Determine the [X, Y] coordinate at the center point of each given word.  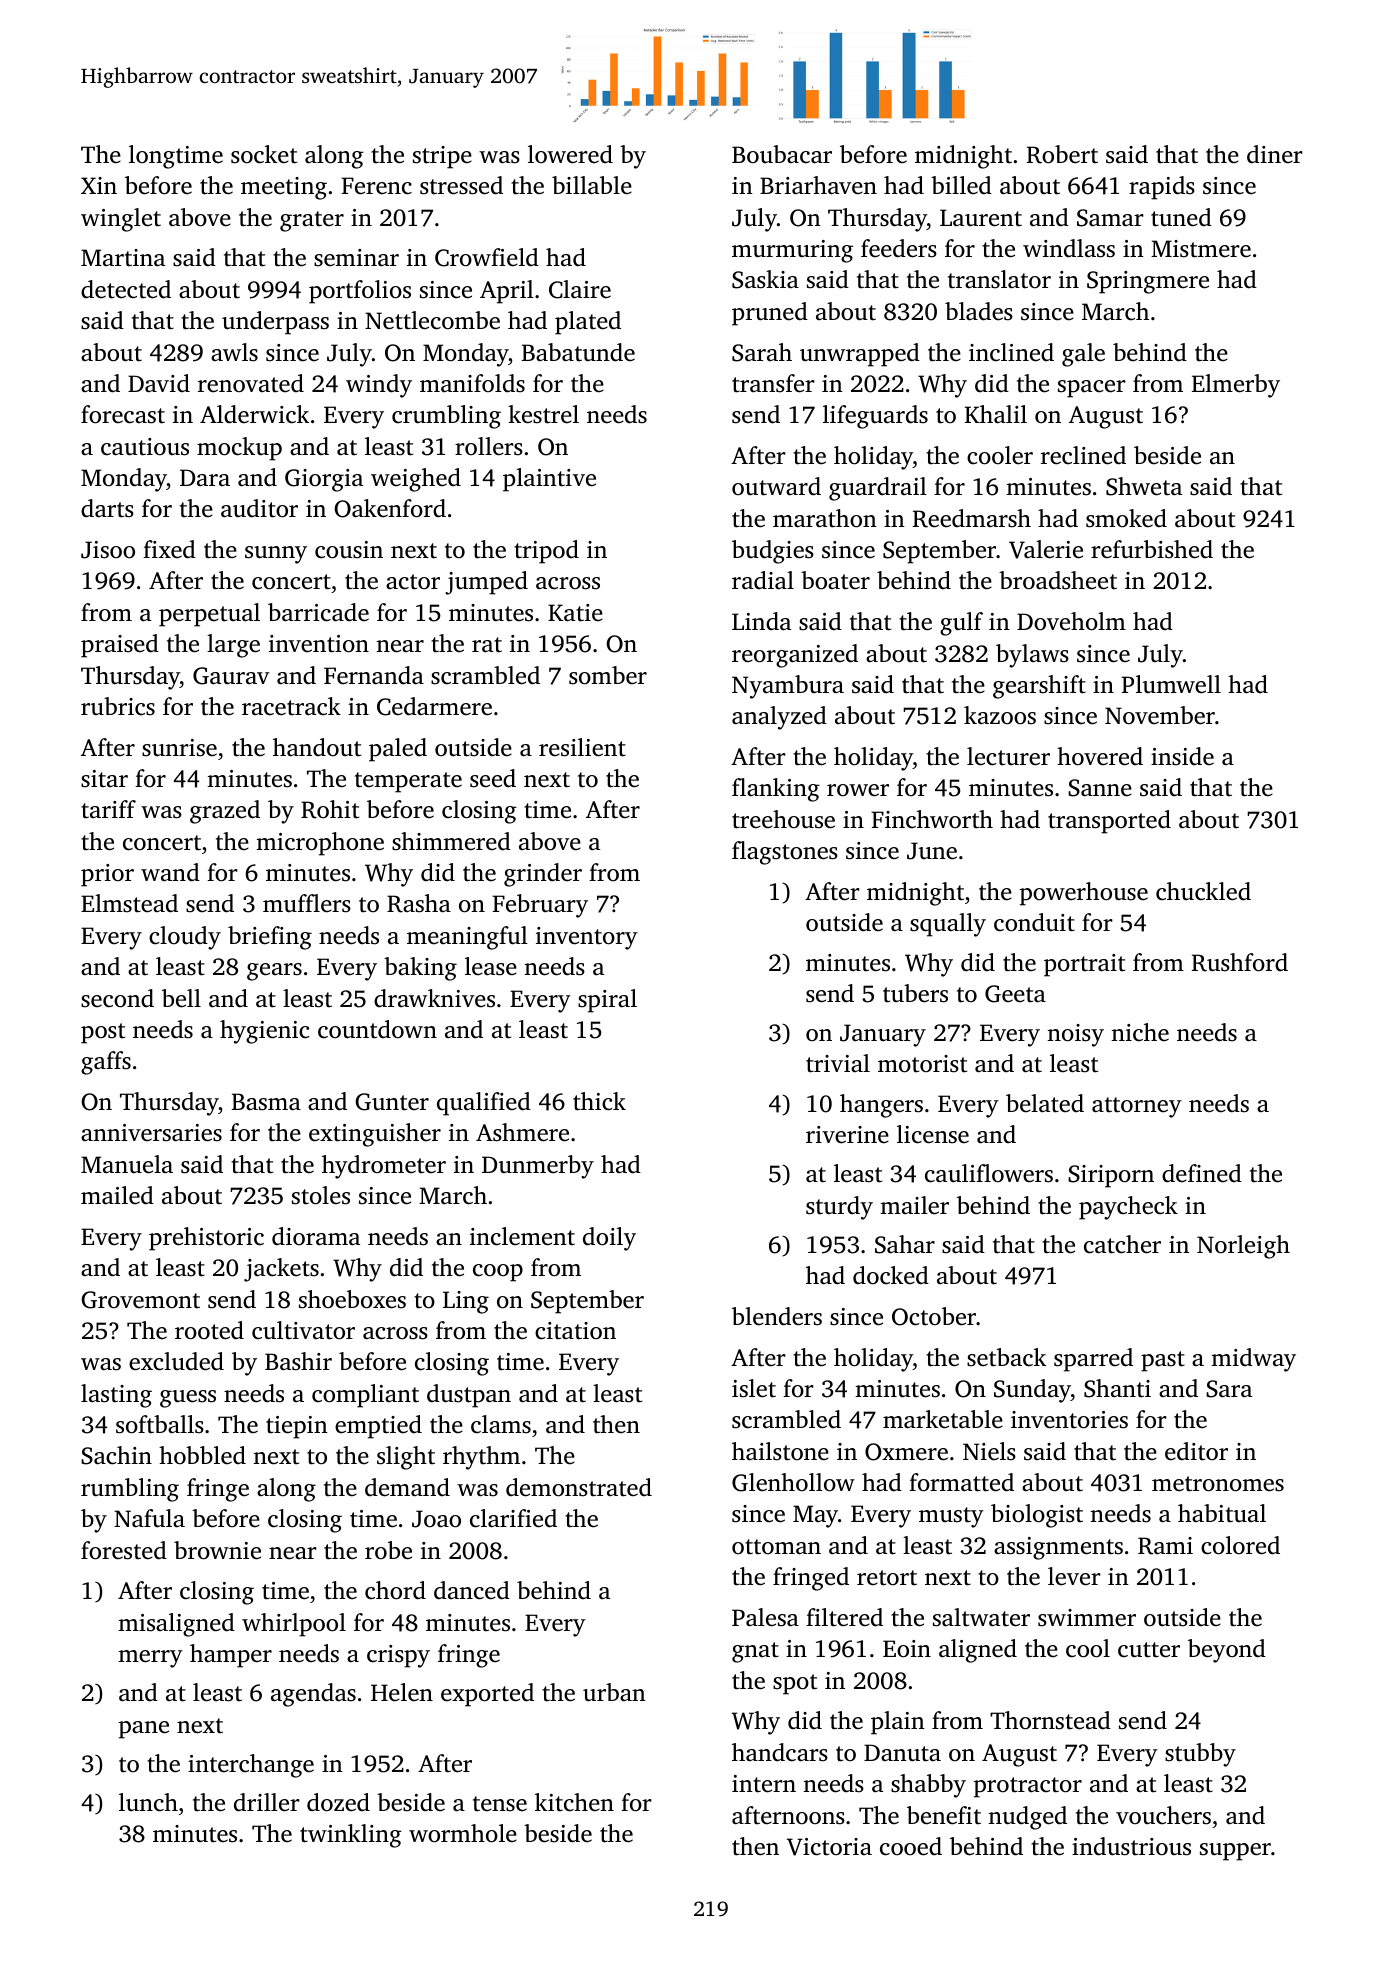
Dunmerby [538, 1167]
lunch [148, 1802]
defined [1202, 1173]
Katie [575, 613]
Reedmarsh [972, 518]
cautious [145, 447]
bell [181, 998]
